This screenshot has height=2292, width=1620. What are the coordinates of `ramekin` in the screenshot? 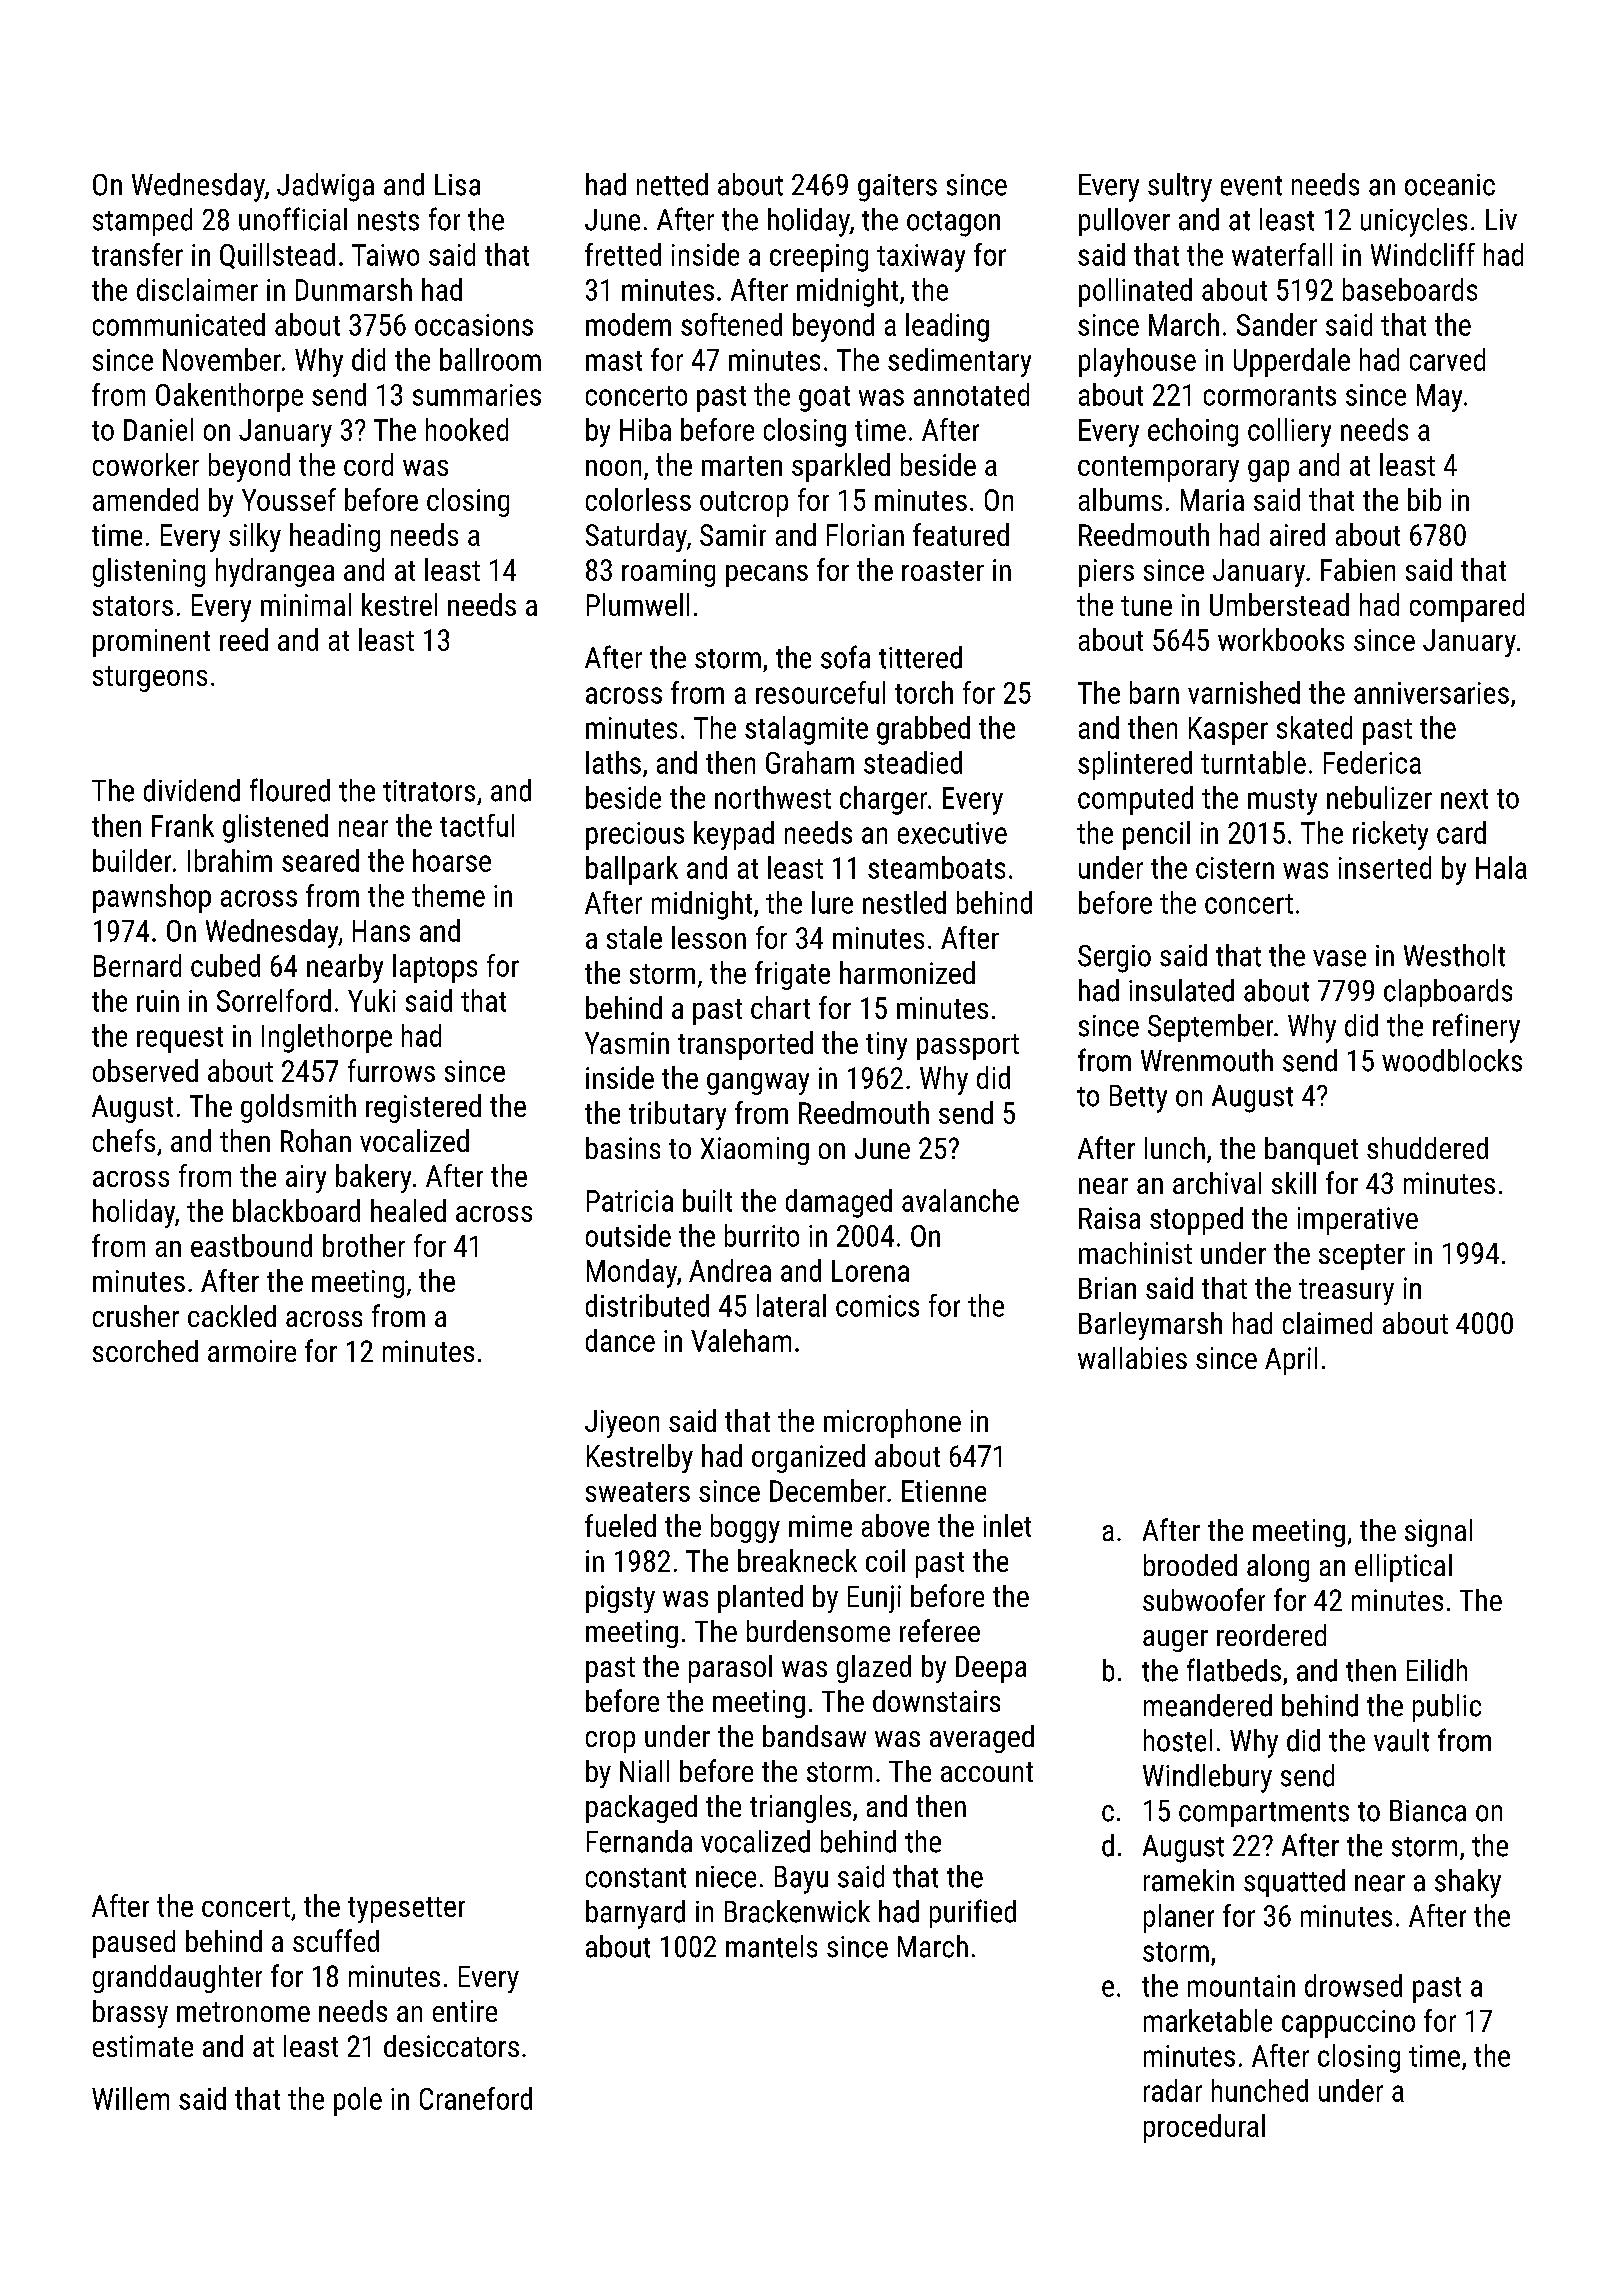 It's located at (1189, 1880).
